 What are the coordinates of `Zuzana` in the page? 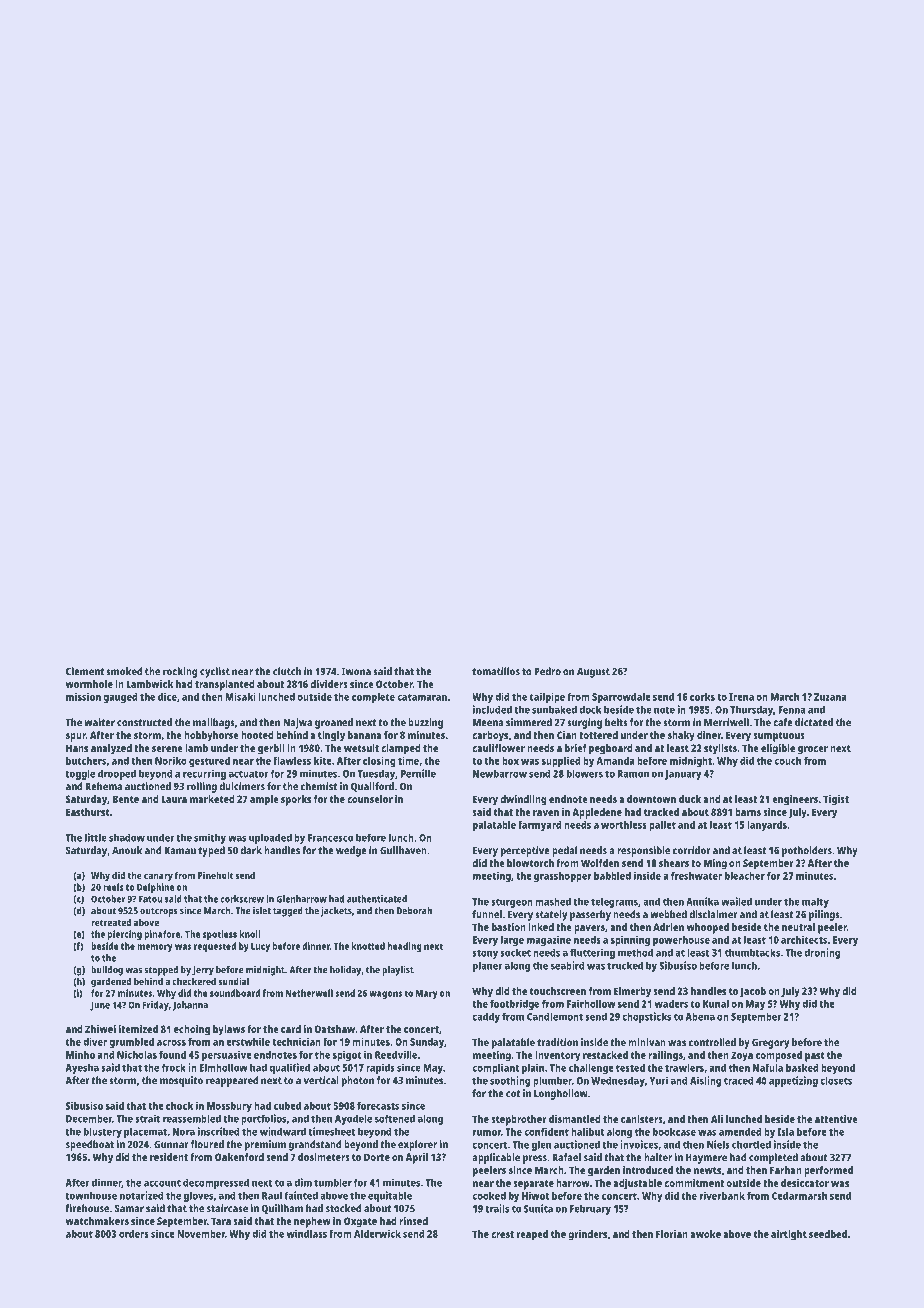 It's located at (830, 697).
